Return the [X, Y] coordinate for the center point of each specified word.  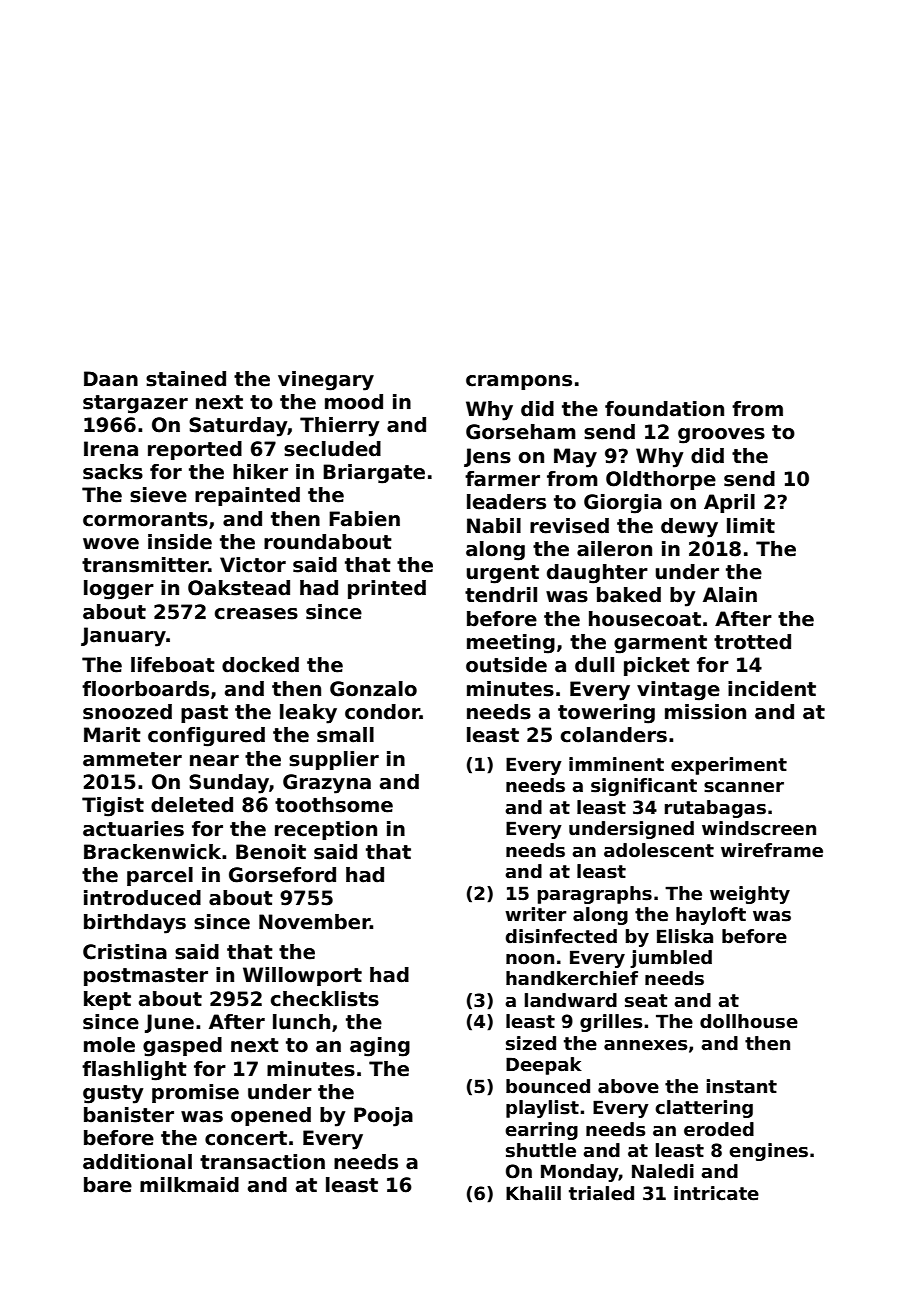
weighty [750, 895]
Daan [111, 379]
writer [535, 914]
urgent [503, 574]
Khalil [533, 1193]
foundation [664, 409]
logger [119, 590]
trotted [752, 642]
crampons [519, 382]
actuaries [133, 829]
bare [108, 1185]
